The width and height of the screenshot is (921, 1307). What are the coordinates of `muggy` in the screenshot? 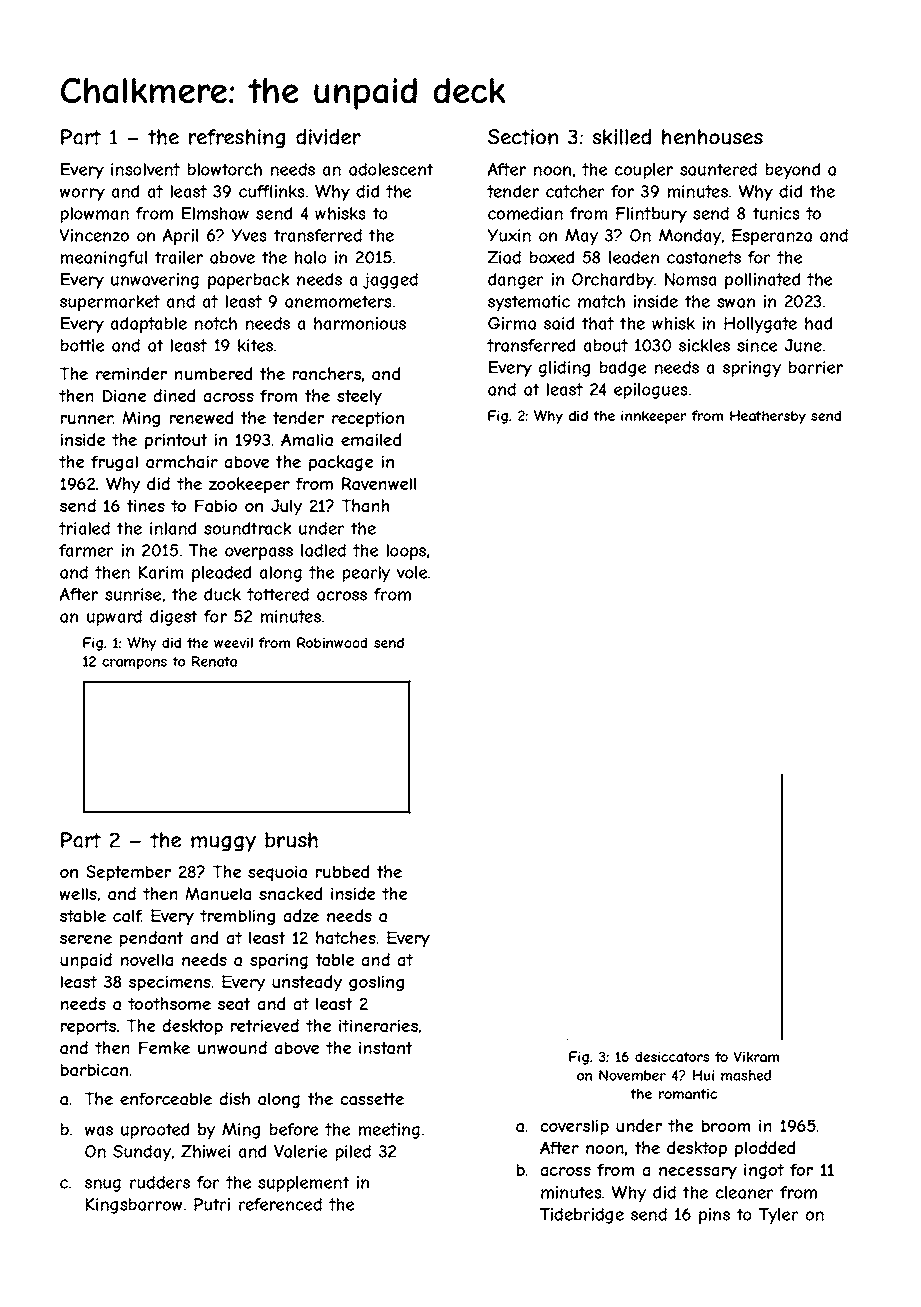 It's located at (223, 844).
